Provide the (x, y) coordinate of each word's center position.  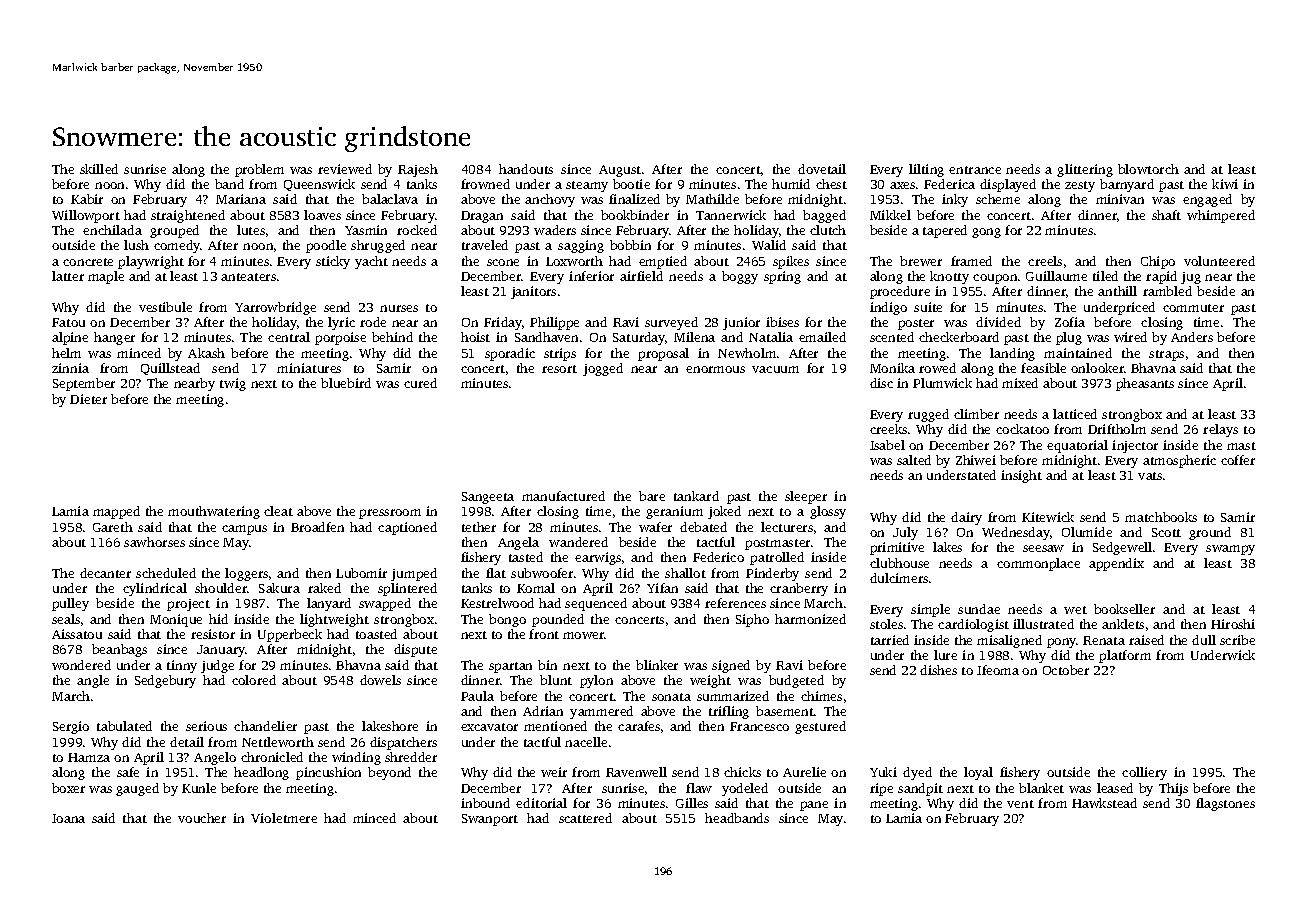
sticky (333, 262)
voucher (202, 818)
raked (324, 588)
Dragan (482, 217)
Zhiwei (976, 460)
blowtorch (1148, 169)
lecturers (787, 527)
